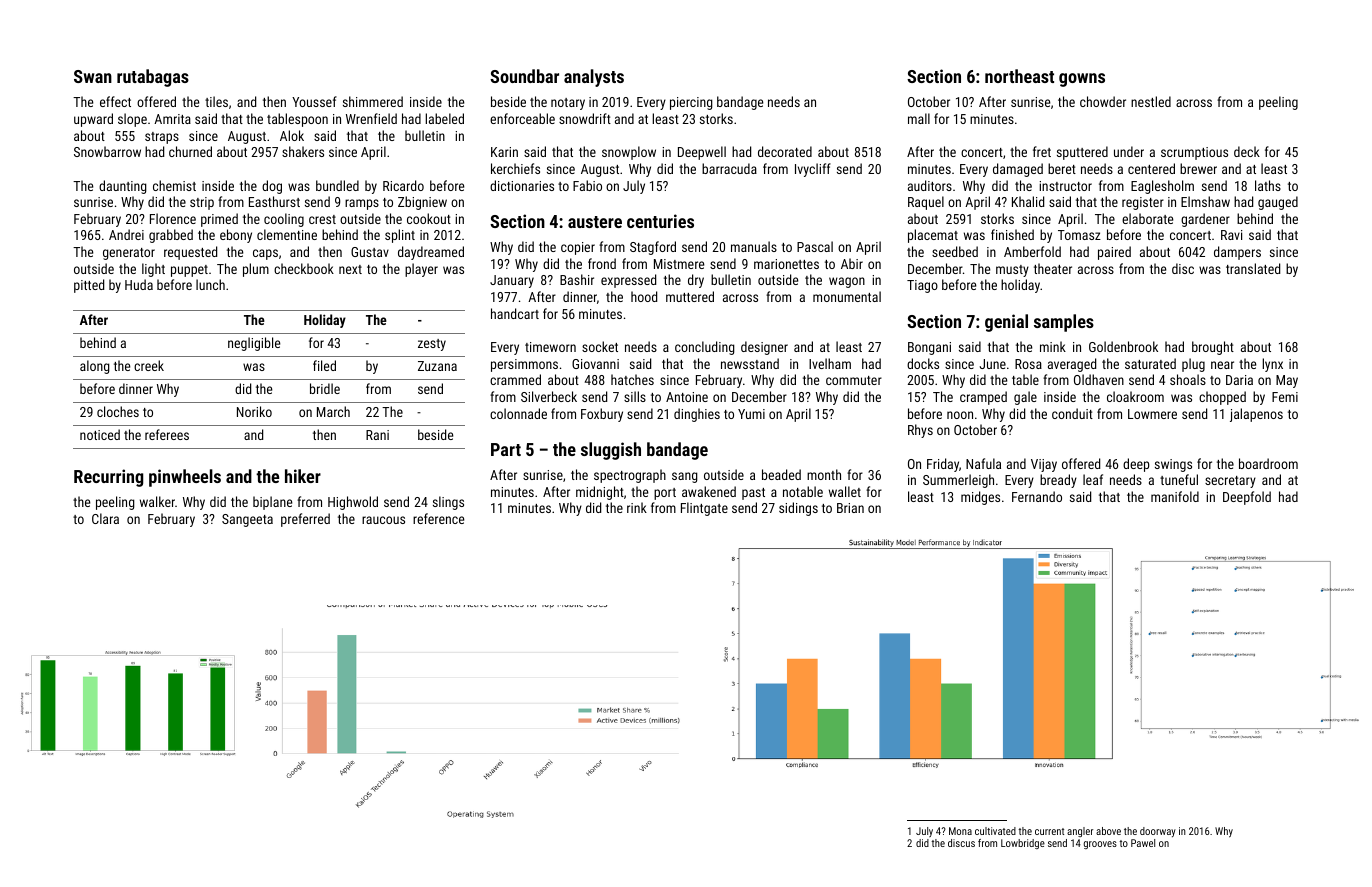 The width and height of the page is (1372, 887). What do you see at coordinates (1175, 496) in the page?
I see `manifold` at bounding box center [1175, 496].
